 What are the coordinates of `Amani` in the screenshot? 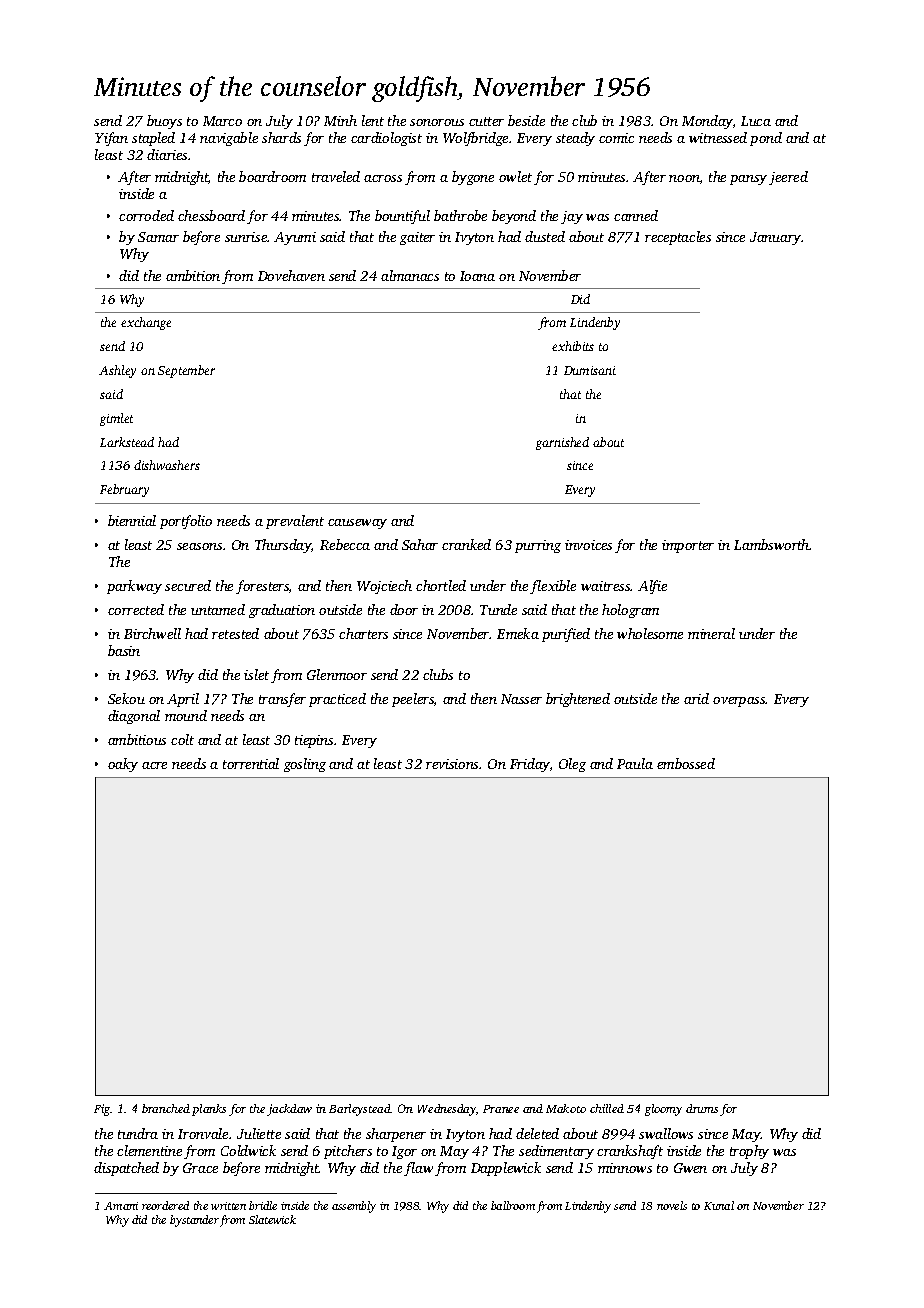 It's located at (121, 1206).
